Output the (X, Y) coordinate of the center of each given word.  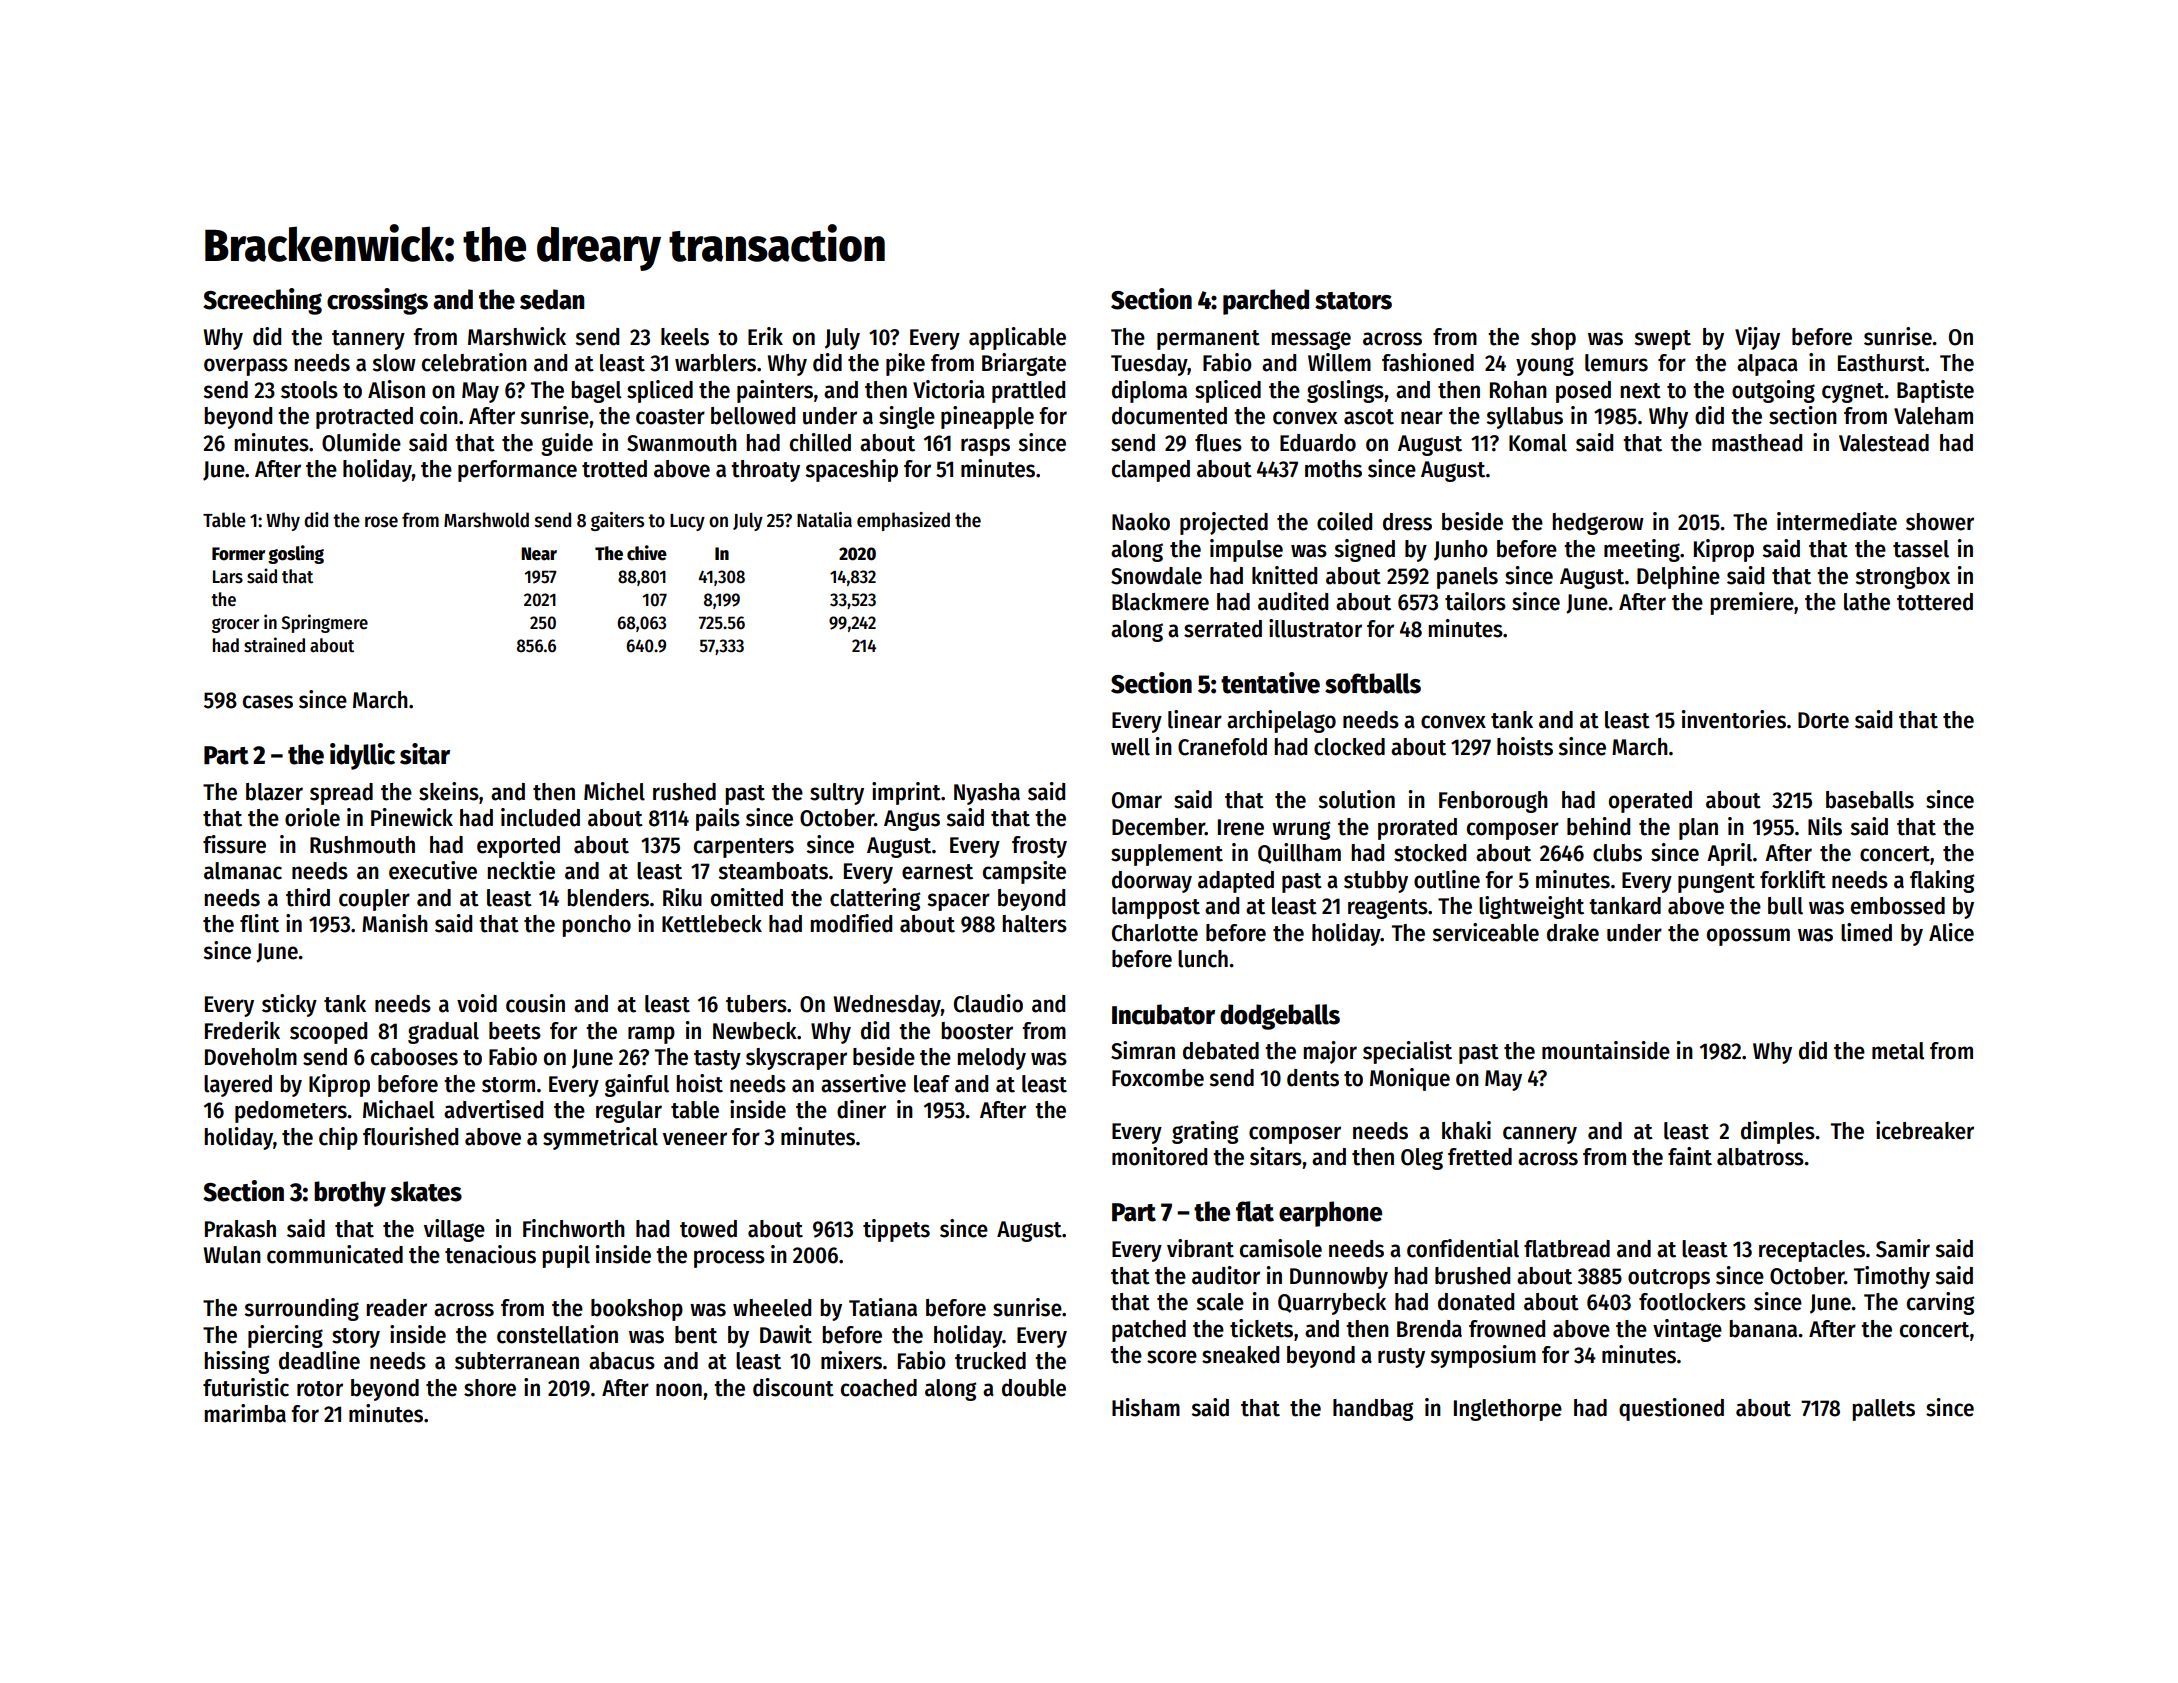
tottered (1935, 602)
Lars (228, 577)
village (454, 1230)
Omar (1137, 800)
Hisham (1146, 1407)
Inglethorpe (1508, 1410)
